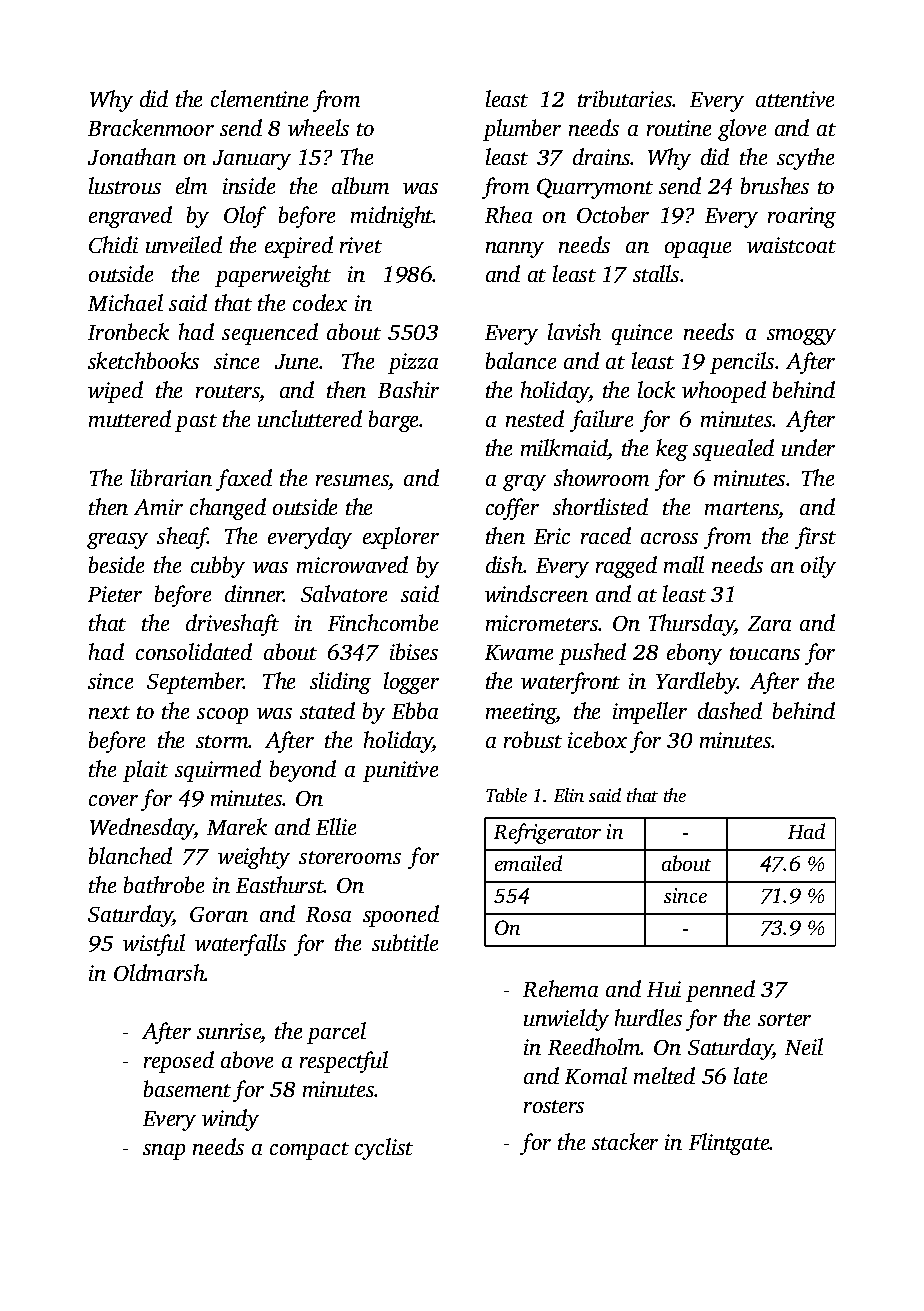 The height and width of the image is (1311, 924). I want to click on plumber, so click(522, 130).
